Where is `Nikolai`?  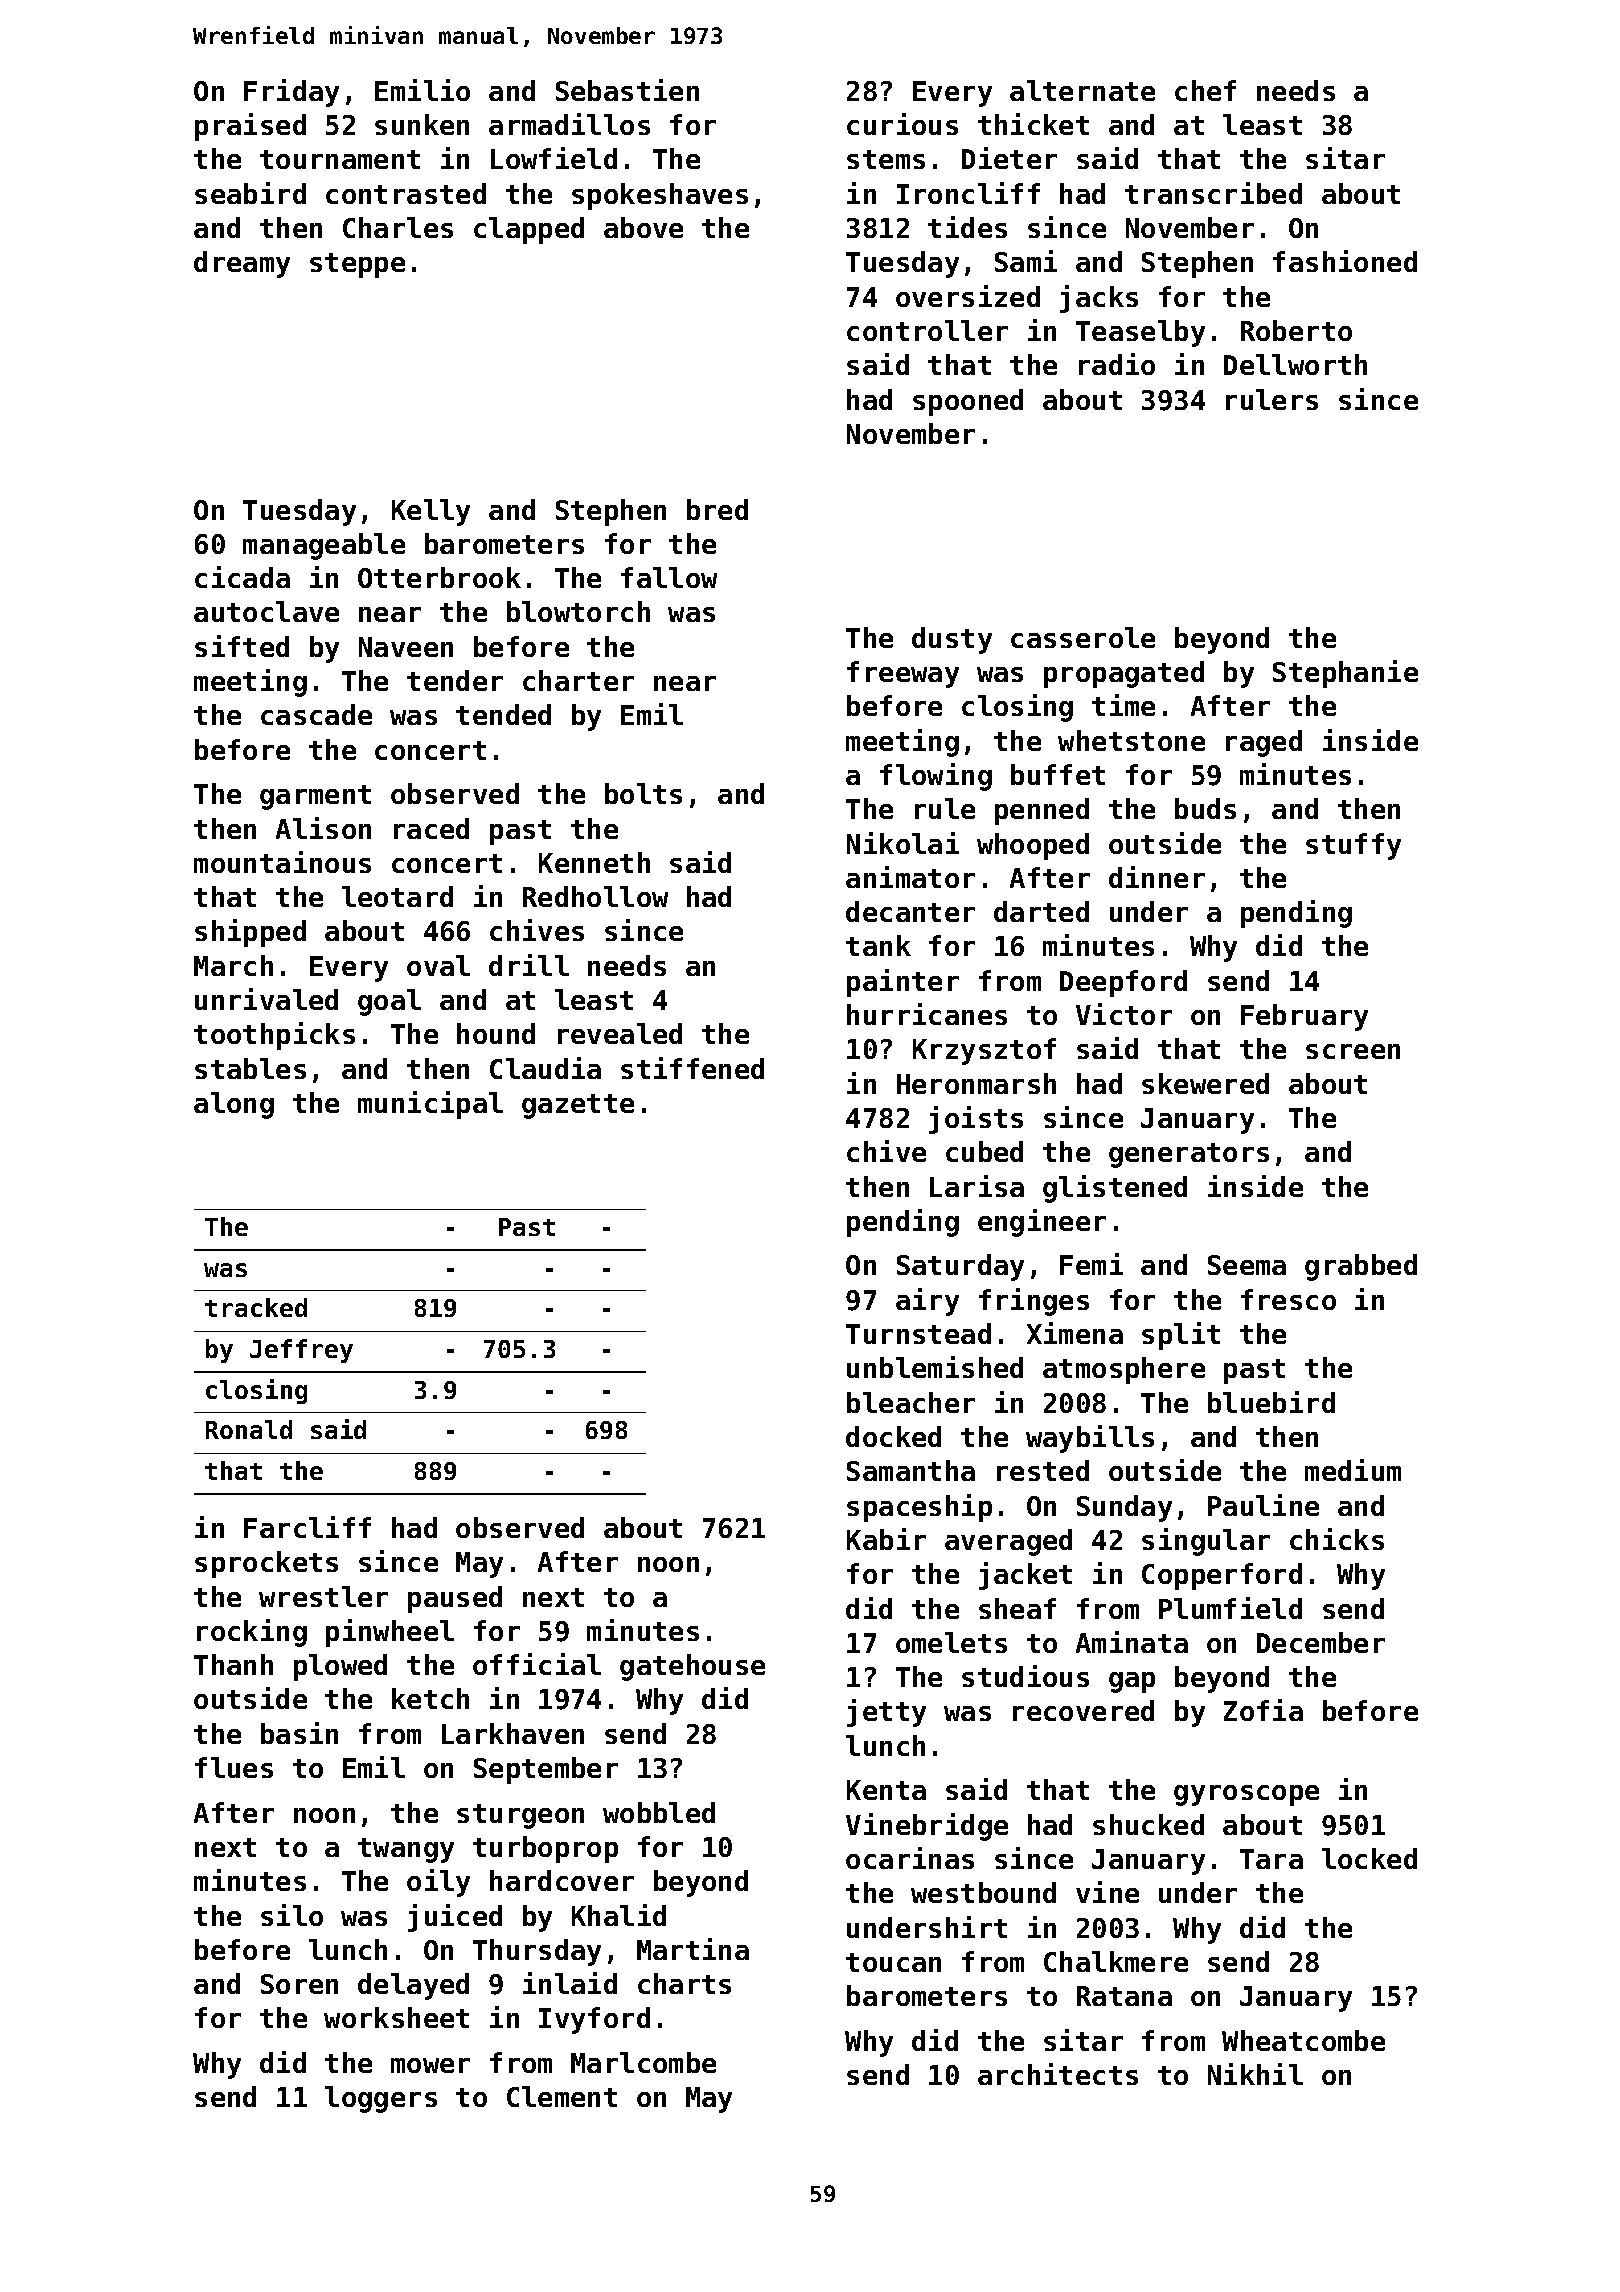 Nikolai is located at coordinates (903, 843).
